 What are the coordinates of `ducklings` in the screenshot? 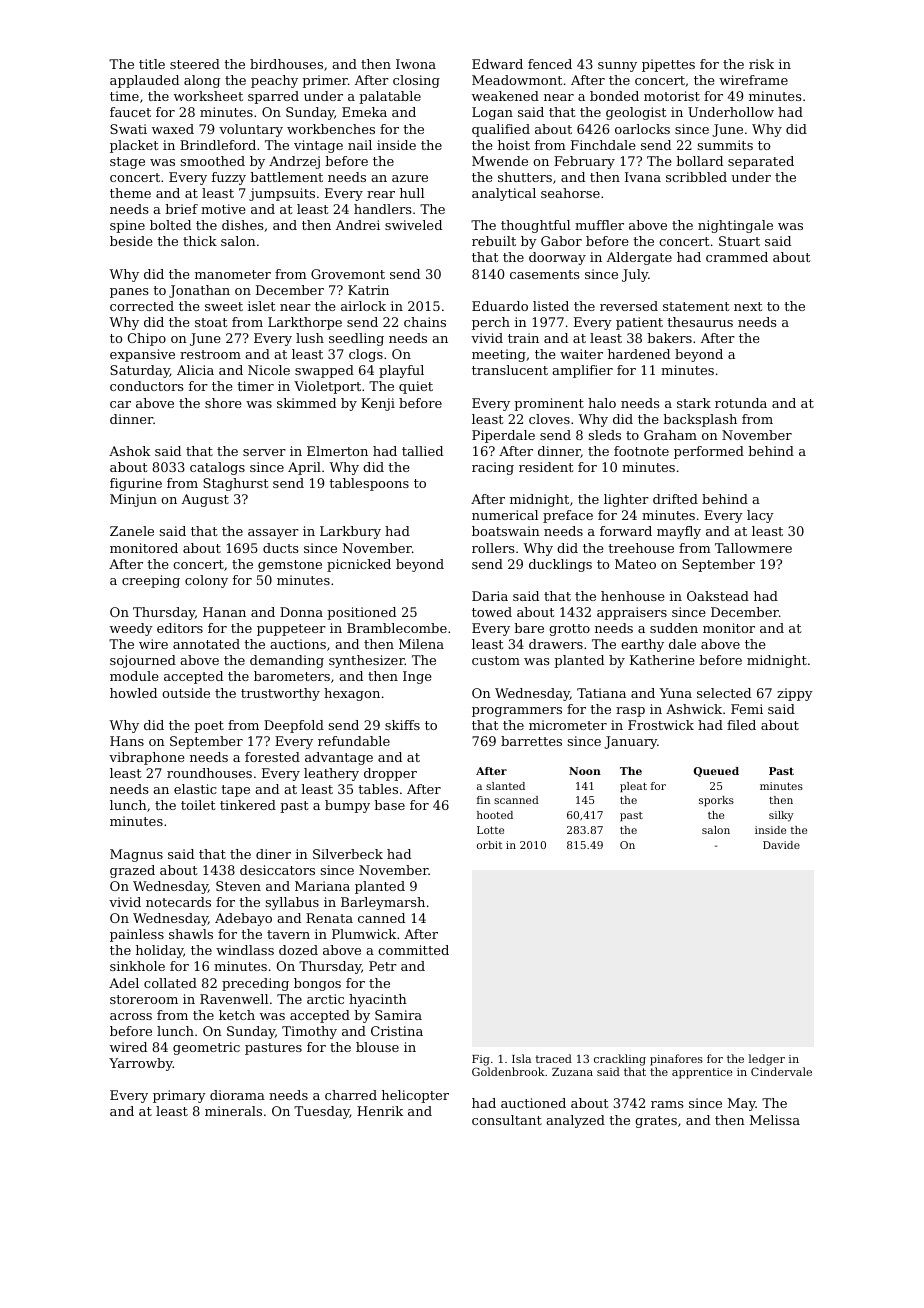 It's located at (560, 565).
